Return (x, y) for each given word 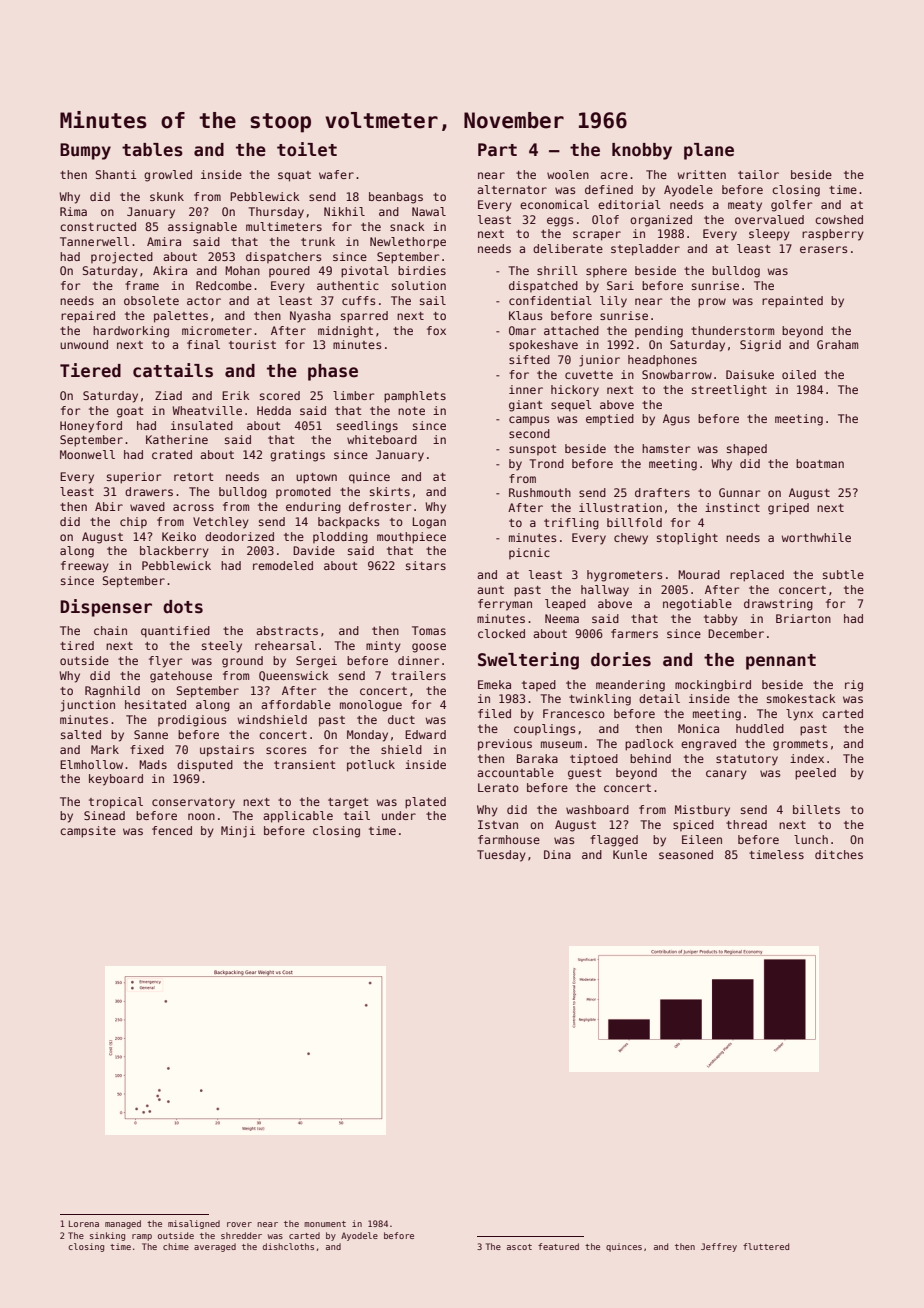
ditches (839, 854)
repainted (792, 302)
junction (88, 706)
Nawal (429, 211)
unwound (84, 344)
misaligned (194, 1224)
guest (585, 774)
